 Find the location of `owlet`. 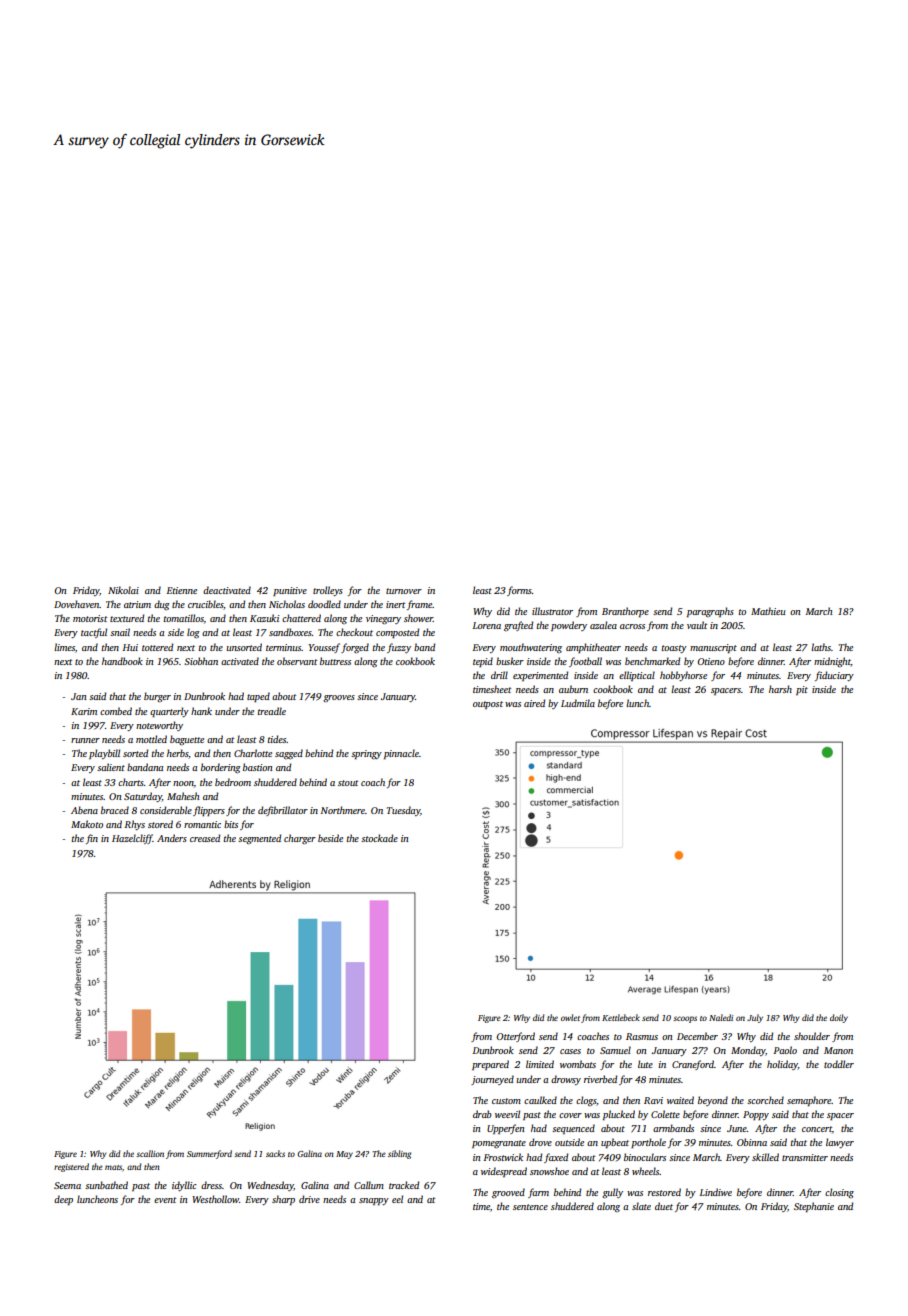

owlet is located at coordinates (570, 1017).
